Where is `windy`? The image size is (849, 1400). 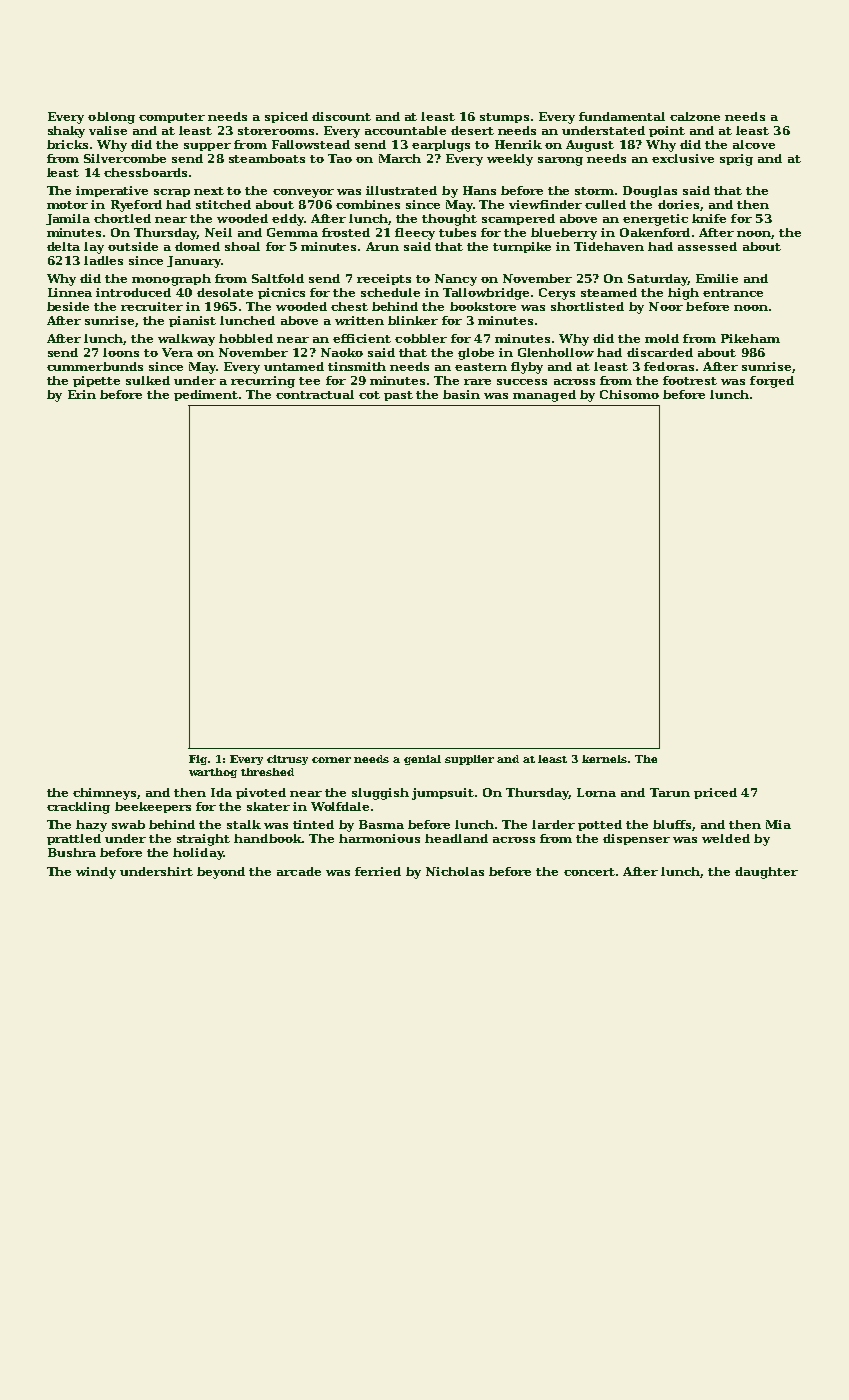
windy is located at coordinates (96, 873).
